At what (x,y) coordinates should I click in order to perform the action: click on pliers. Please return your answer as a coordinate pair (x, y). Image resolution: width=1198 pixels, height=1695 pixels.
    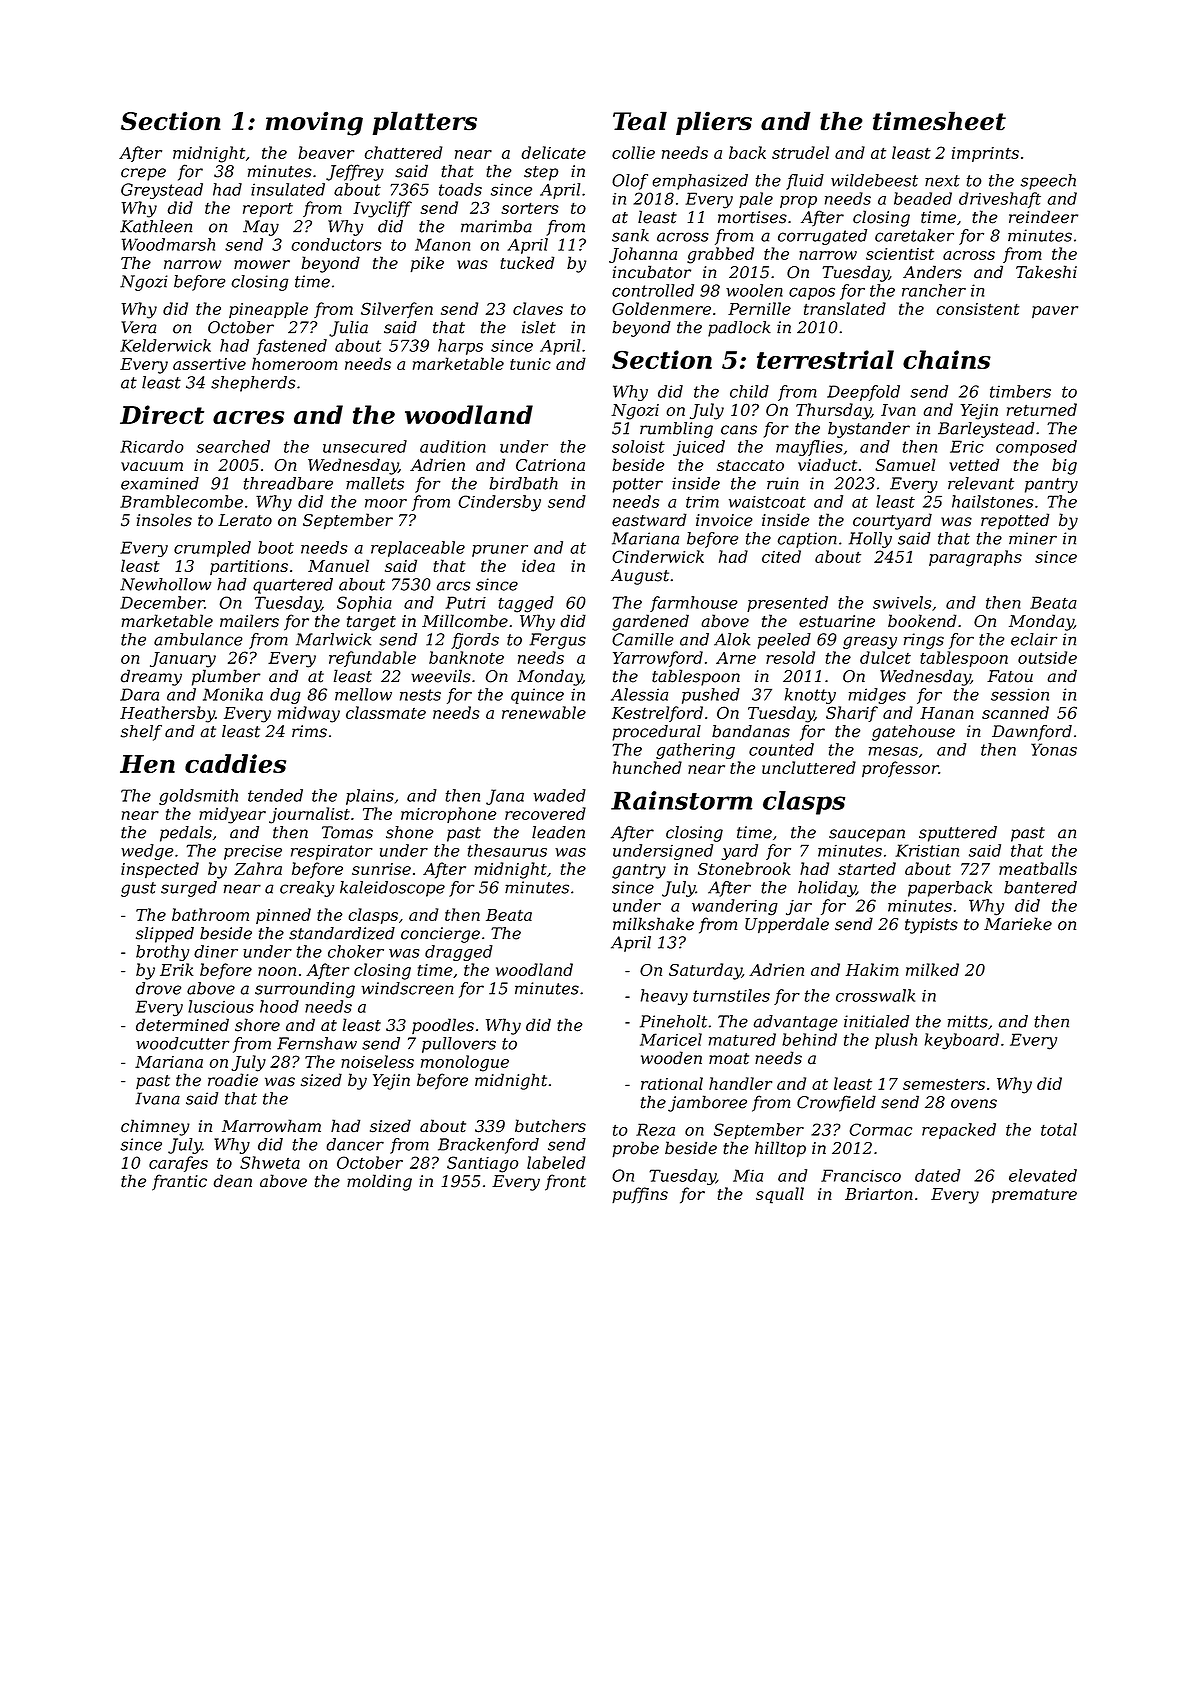
    Looking at the image, I should click on (714, 123).
